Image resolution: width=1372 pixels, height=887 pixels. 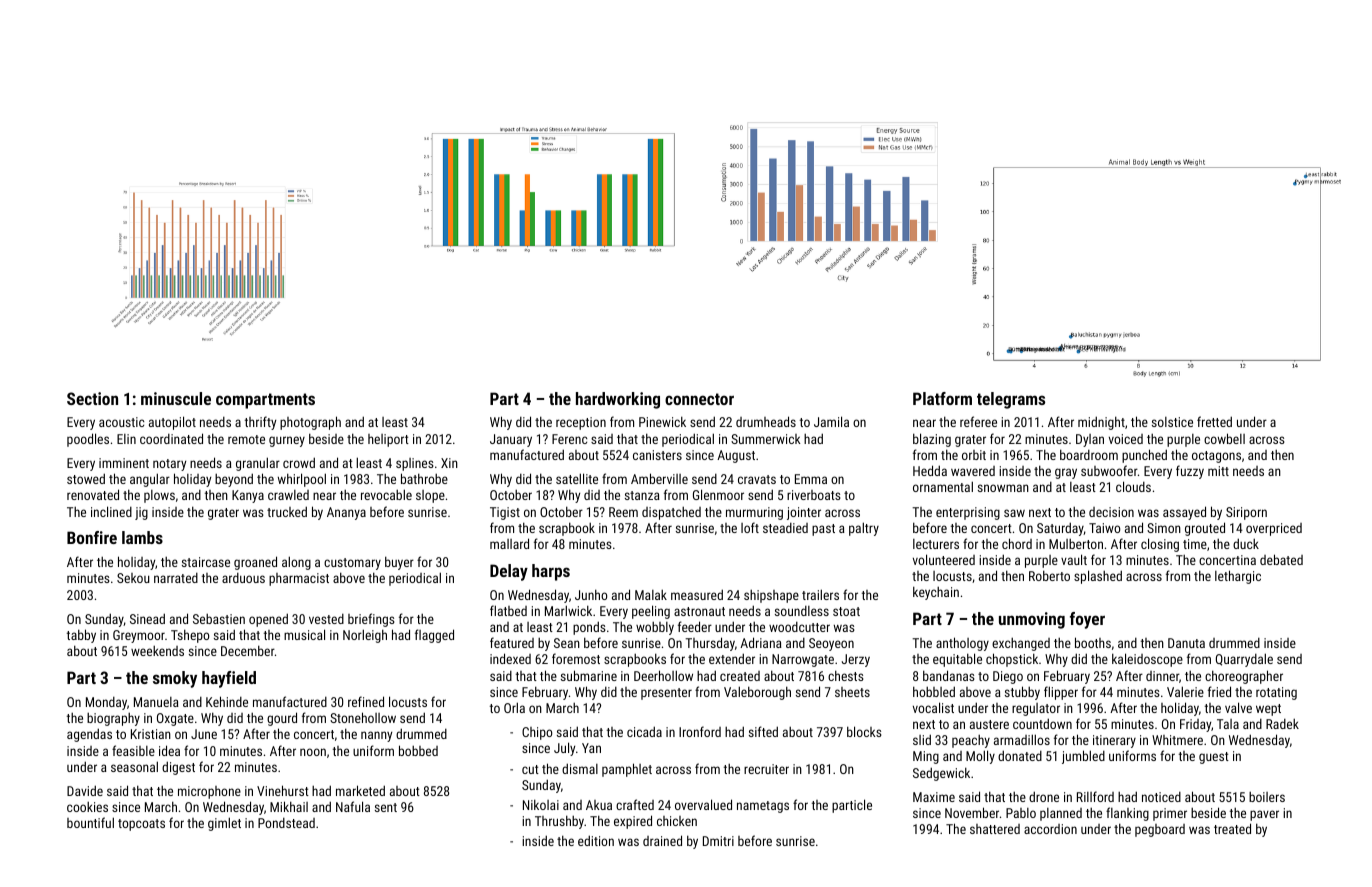 I want to click on pharmacist, so click(x=299, y=579).
